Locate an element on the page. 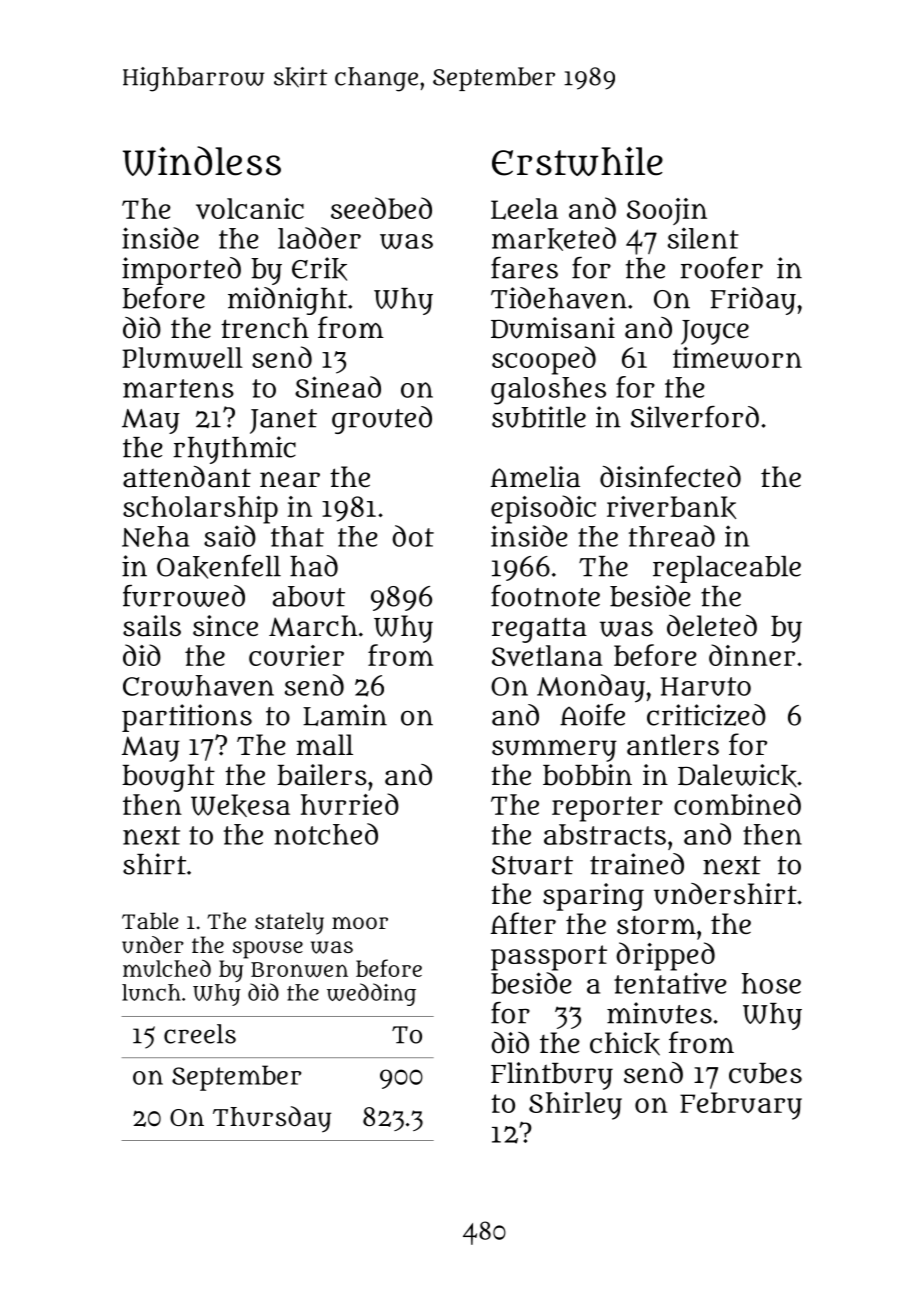  Wekesa is located at coordinates (240, 805).
